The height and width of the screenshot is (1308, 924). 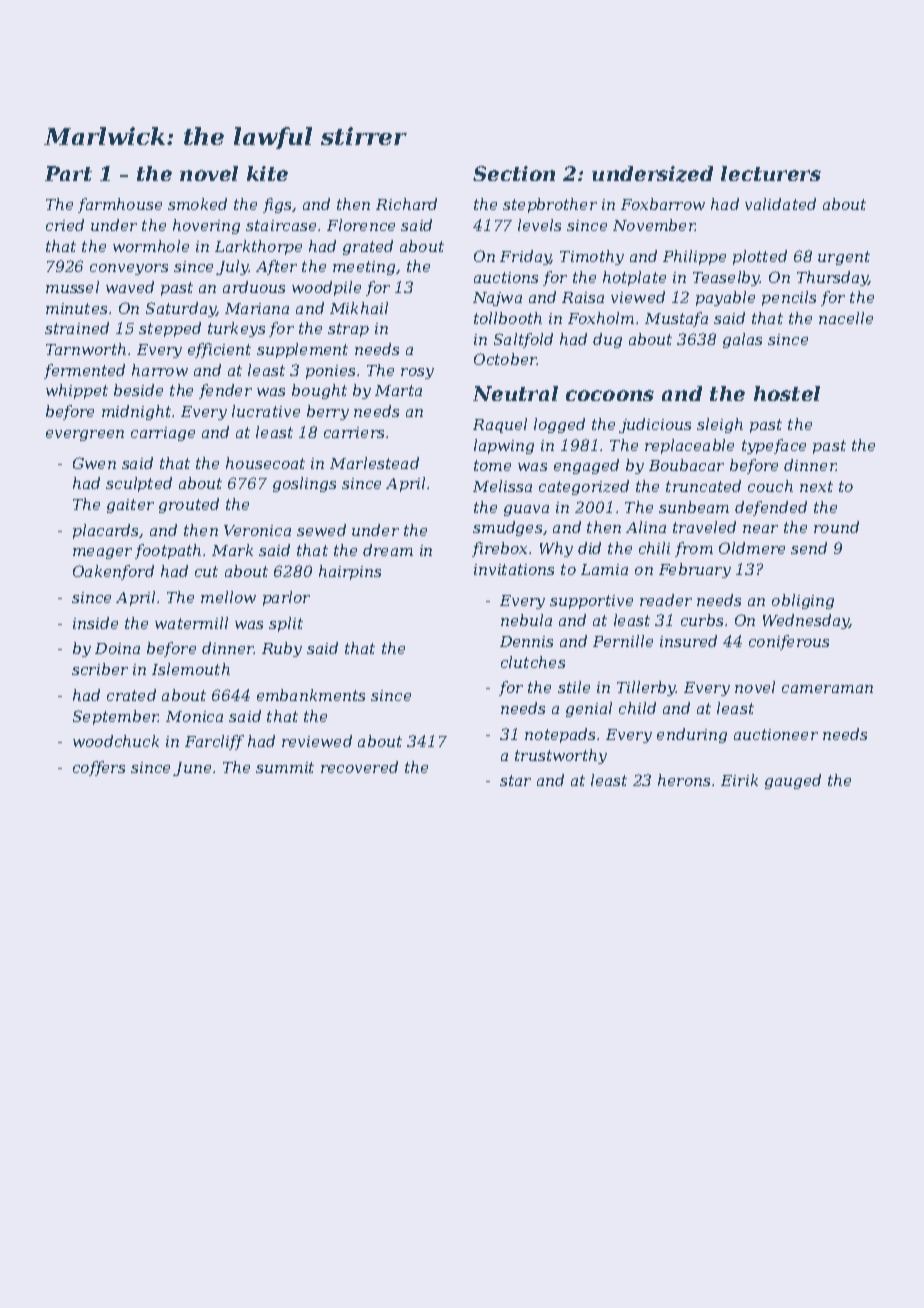 What do you see at coordinates (776, 734) in the screenshot?
I see `auctioneer` at bounding box center [776, 734].
